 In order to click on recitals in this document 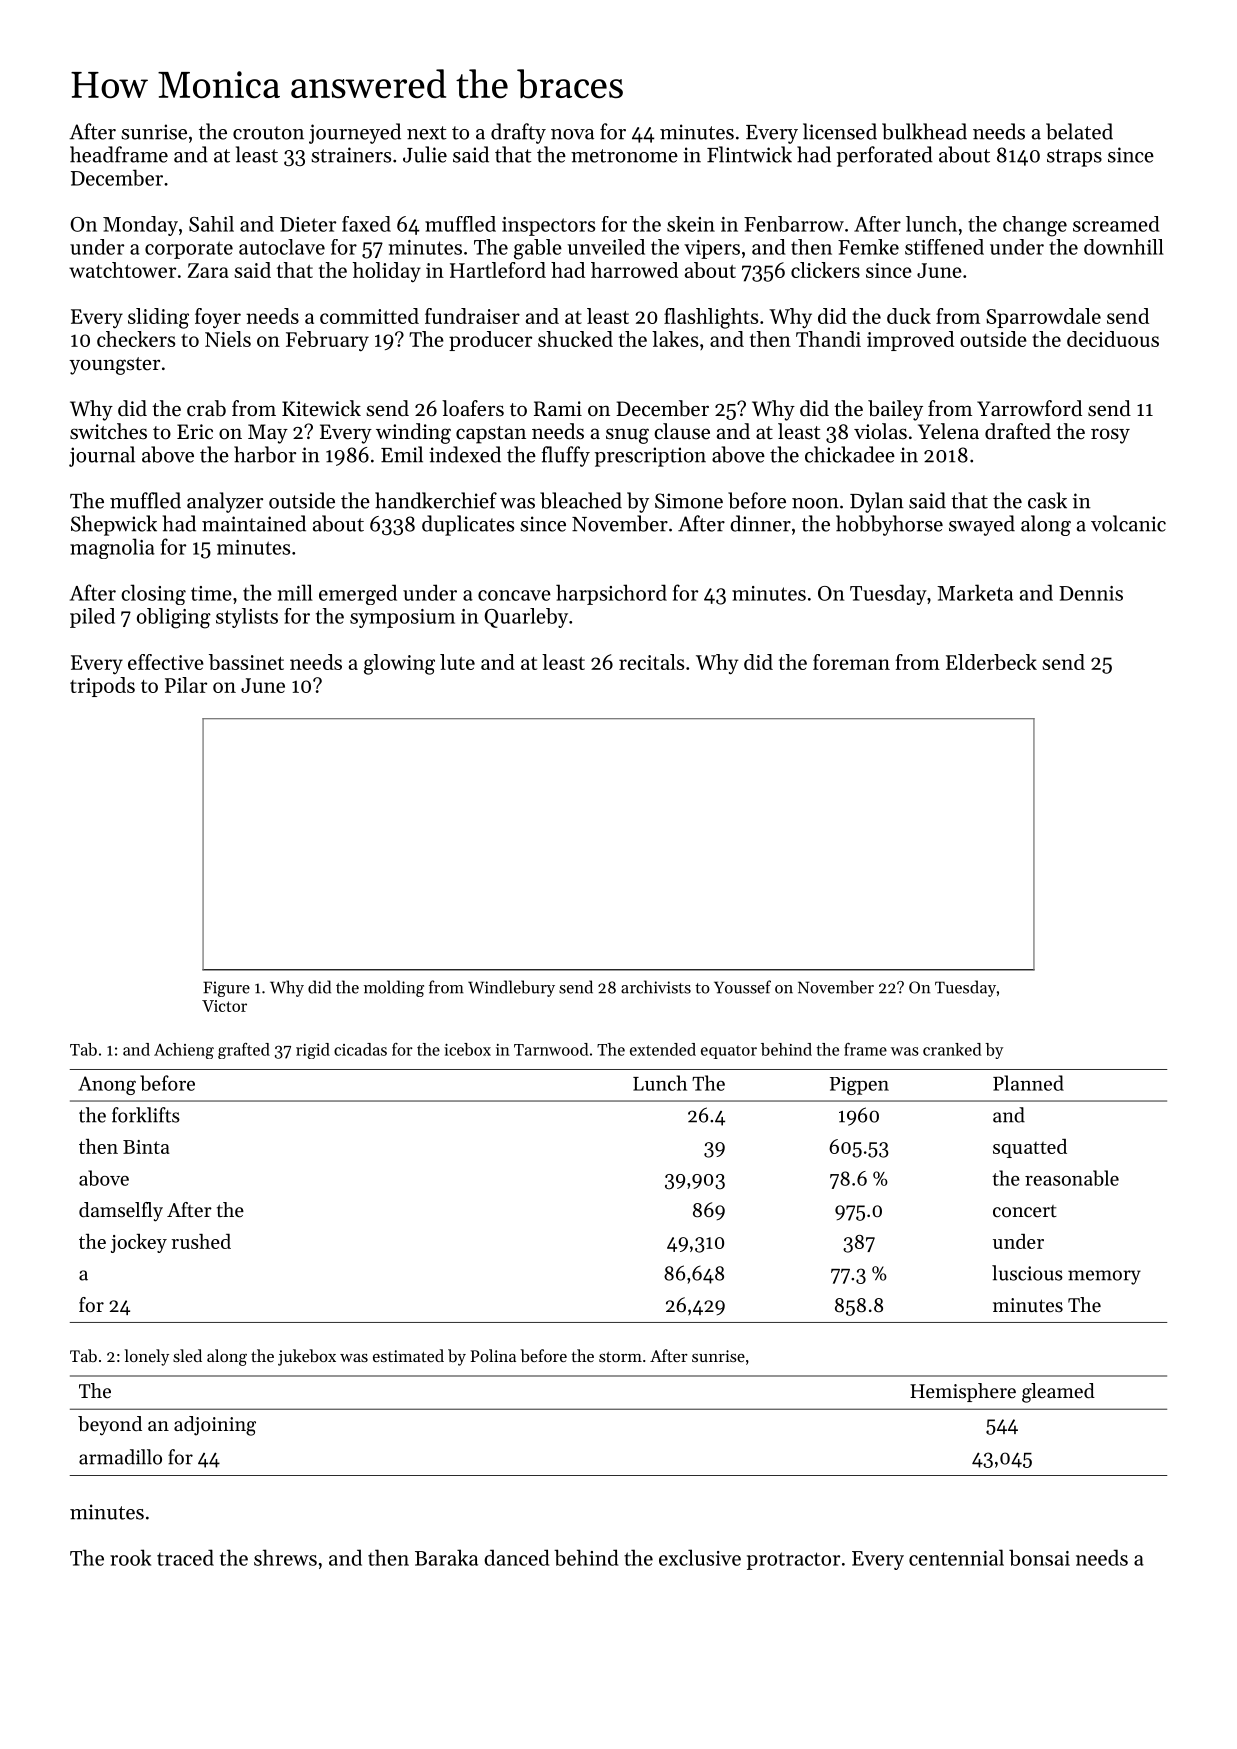, I will do `click(651, 662)`.
